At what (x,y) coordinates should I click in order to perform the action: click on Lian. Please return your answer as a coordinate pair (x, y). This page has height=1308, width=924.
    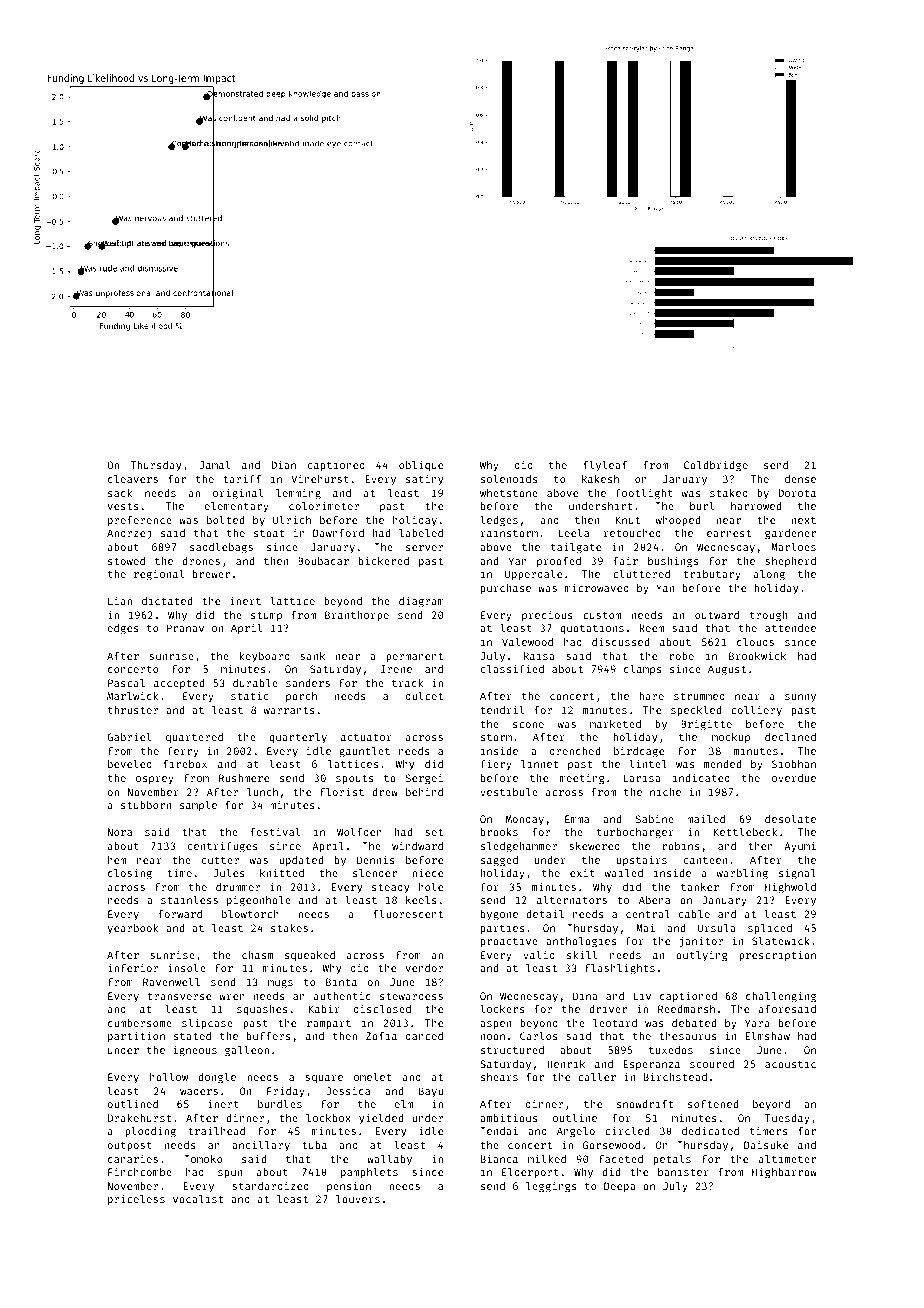
    Looking at the image, I should click on (120, 601).
